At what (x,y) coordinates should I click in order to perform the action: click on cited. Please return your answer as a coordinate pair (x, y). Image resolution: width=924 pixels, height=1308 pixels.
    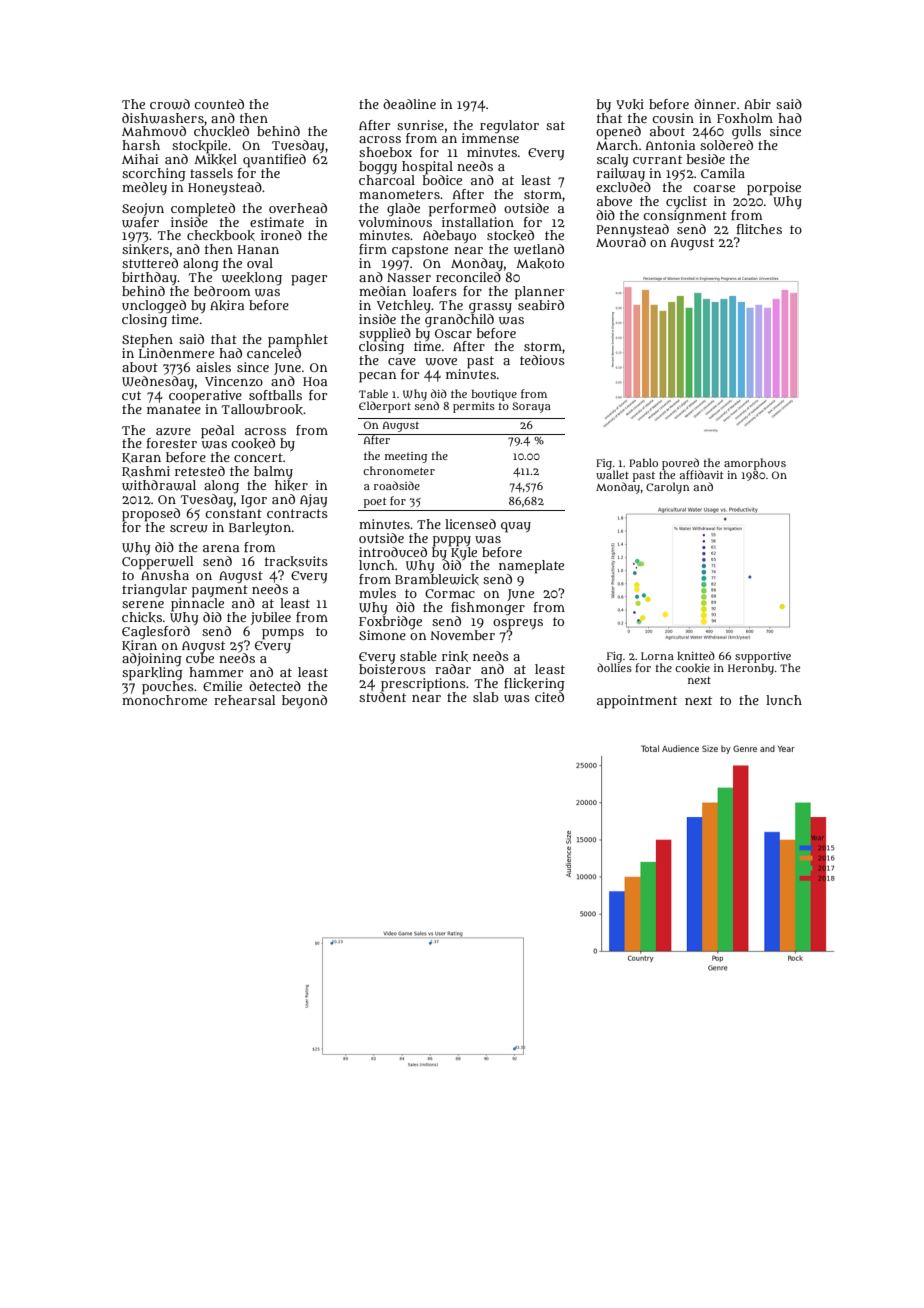
    Looking at the image, I should click on (549, 697).
